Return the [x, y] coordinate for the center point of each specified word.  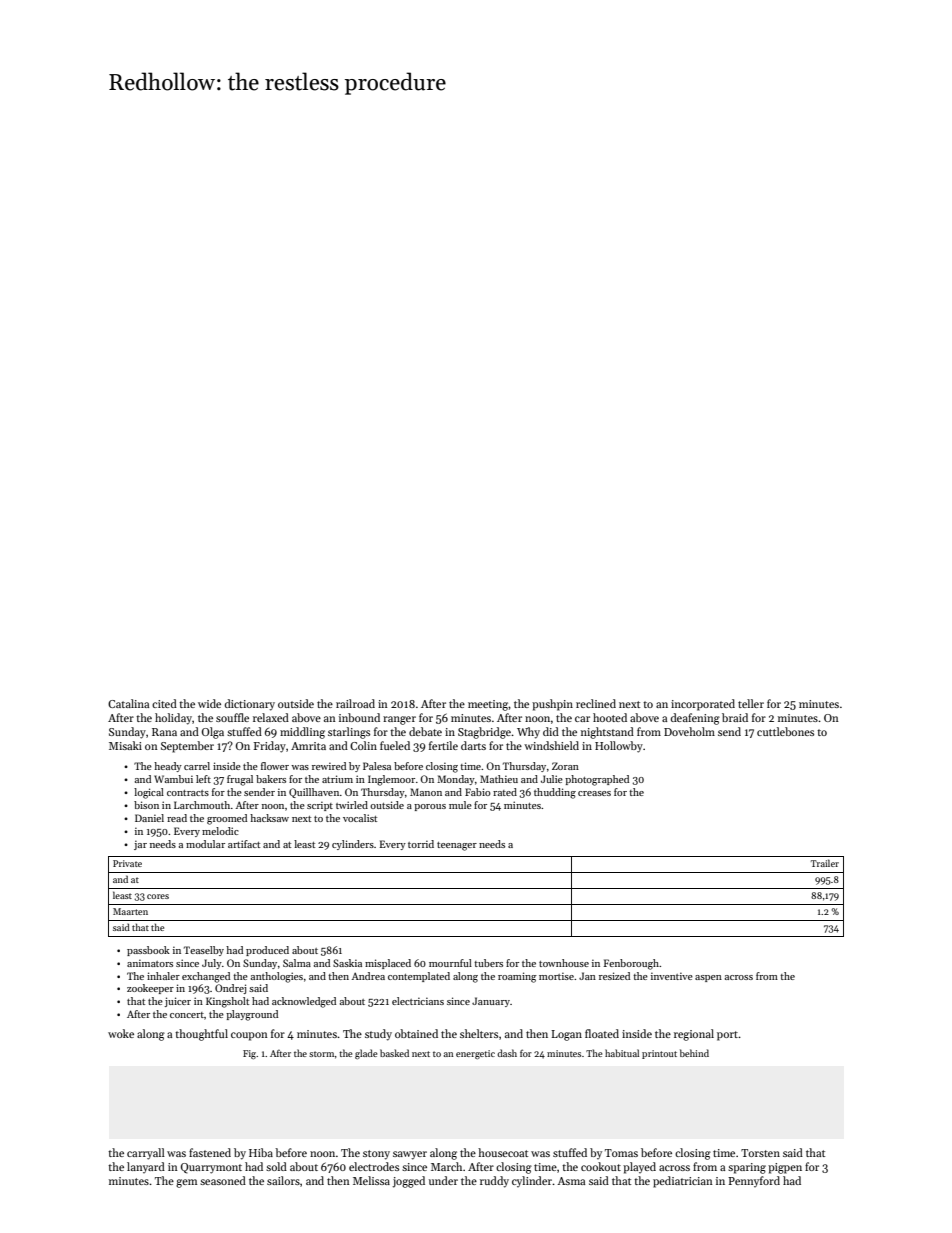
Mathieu [499, 779]
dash [507, 1053]
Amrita [308, 746]
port [727, 1036]
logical [149, 793]
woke [121, 1033]
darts [473, 745]
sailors [283, 1180]
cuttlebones [785, 731]
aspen [708, 978]
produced [267, 951]
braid [735, 717]
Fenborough [631, 964]
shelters [479, 1033]
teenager [457, 846]
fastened [210, 1152]
